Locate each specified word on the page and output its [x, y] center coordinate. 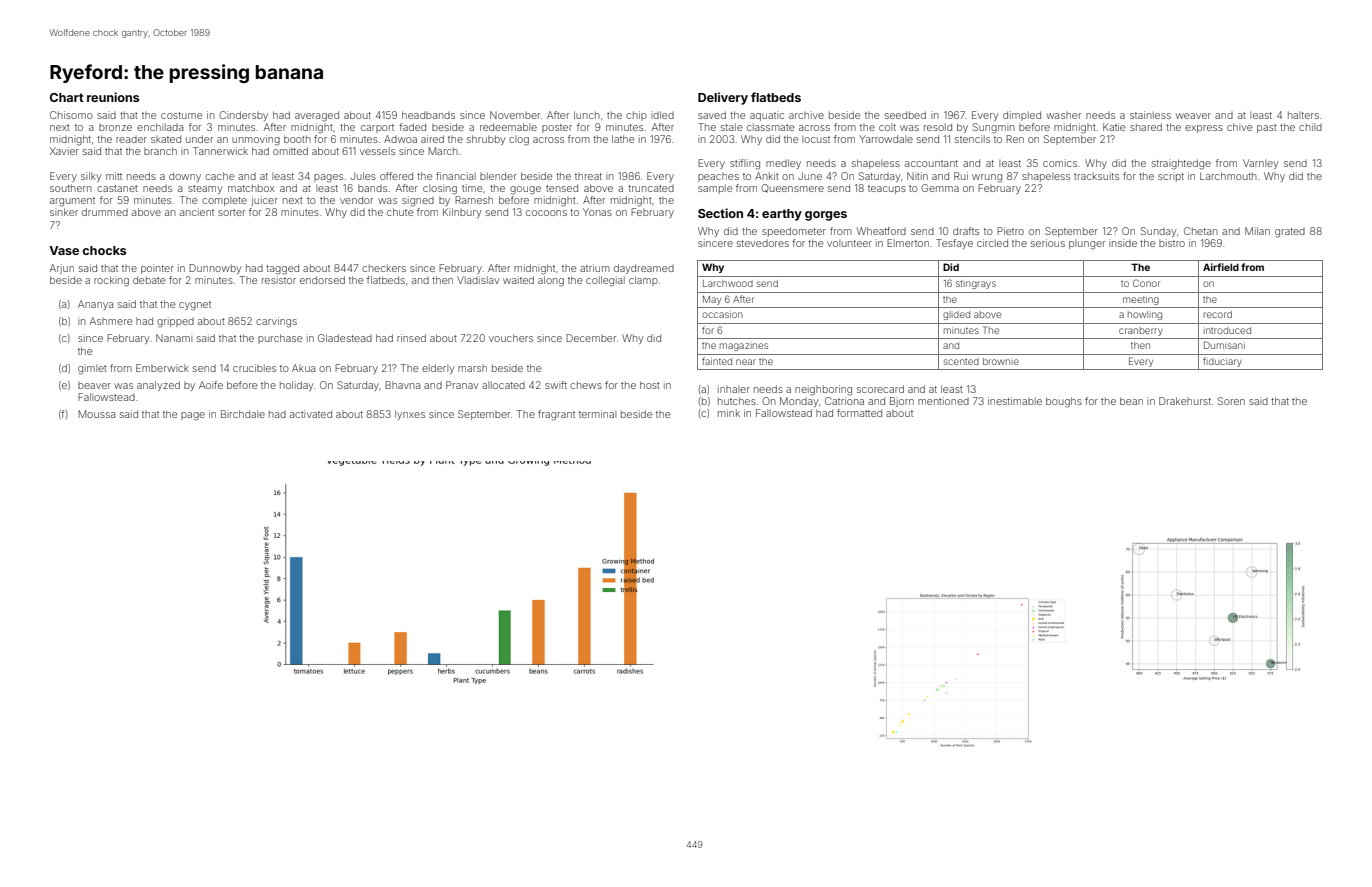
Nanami [174, 338]
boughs [1064, 402]
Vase [64, 250]
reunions [113, 97]
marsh [472, 368]
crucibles [254, 368]
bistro [1172, 243]
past [1267, 128]
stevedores [763, 243]
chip [636, 116]
